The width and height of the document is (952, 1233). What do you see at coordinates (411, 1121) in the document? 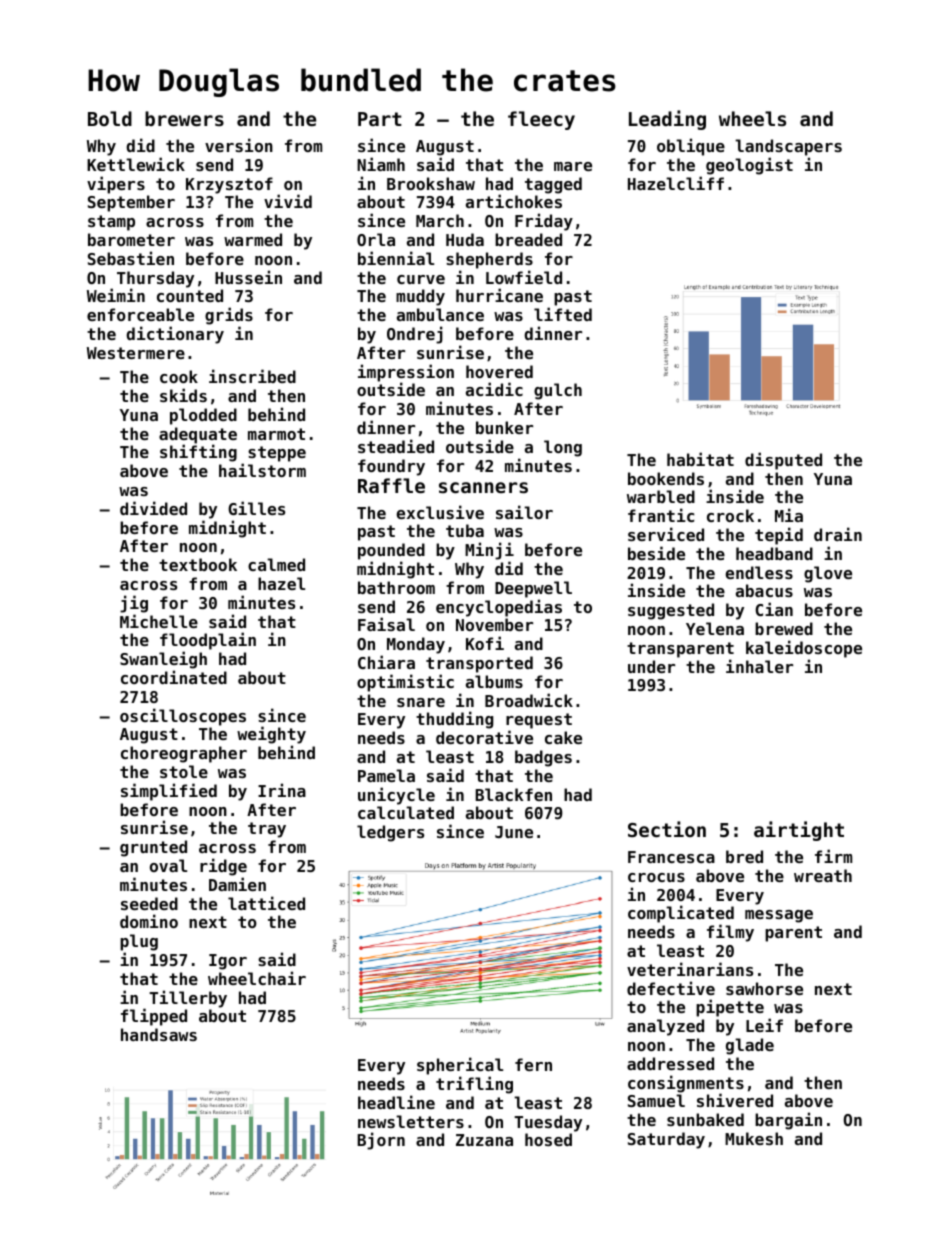
I see `newsletters` at bounding box center [411, 1121].
